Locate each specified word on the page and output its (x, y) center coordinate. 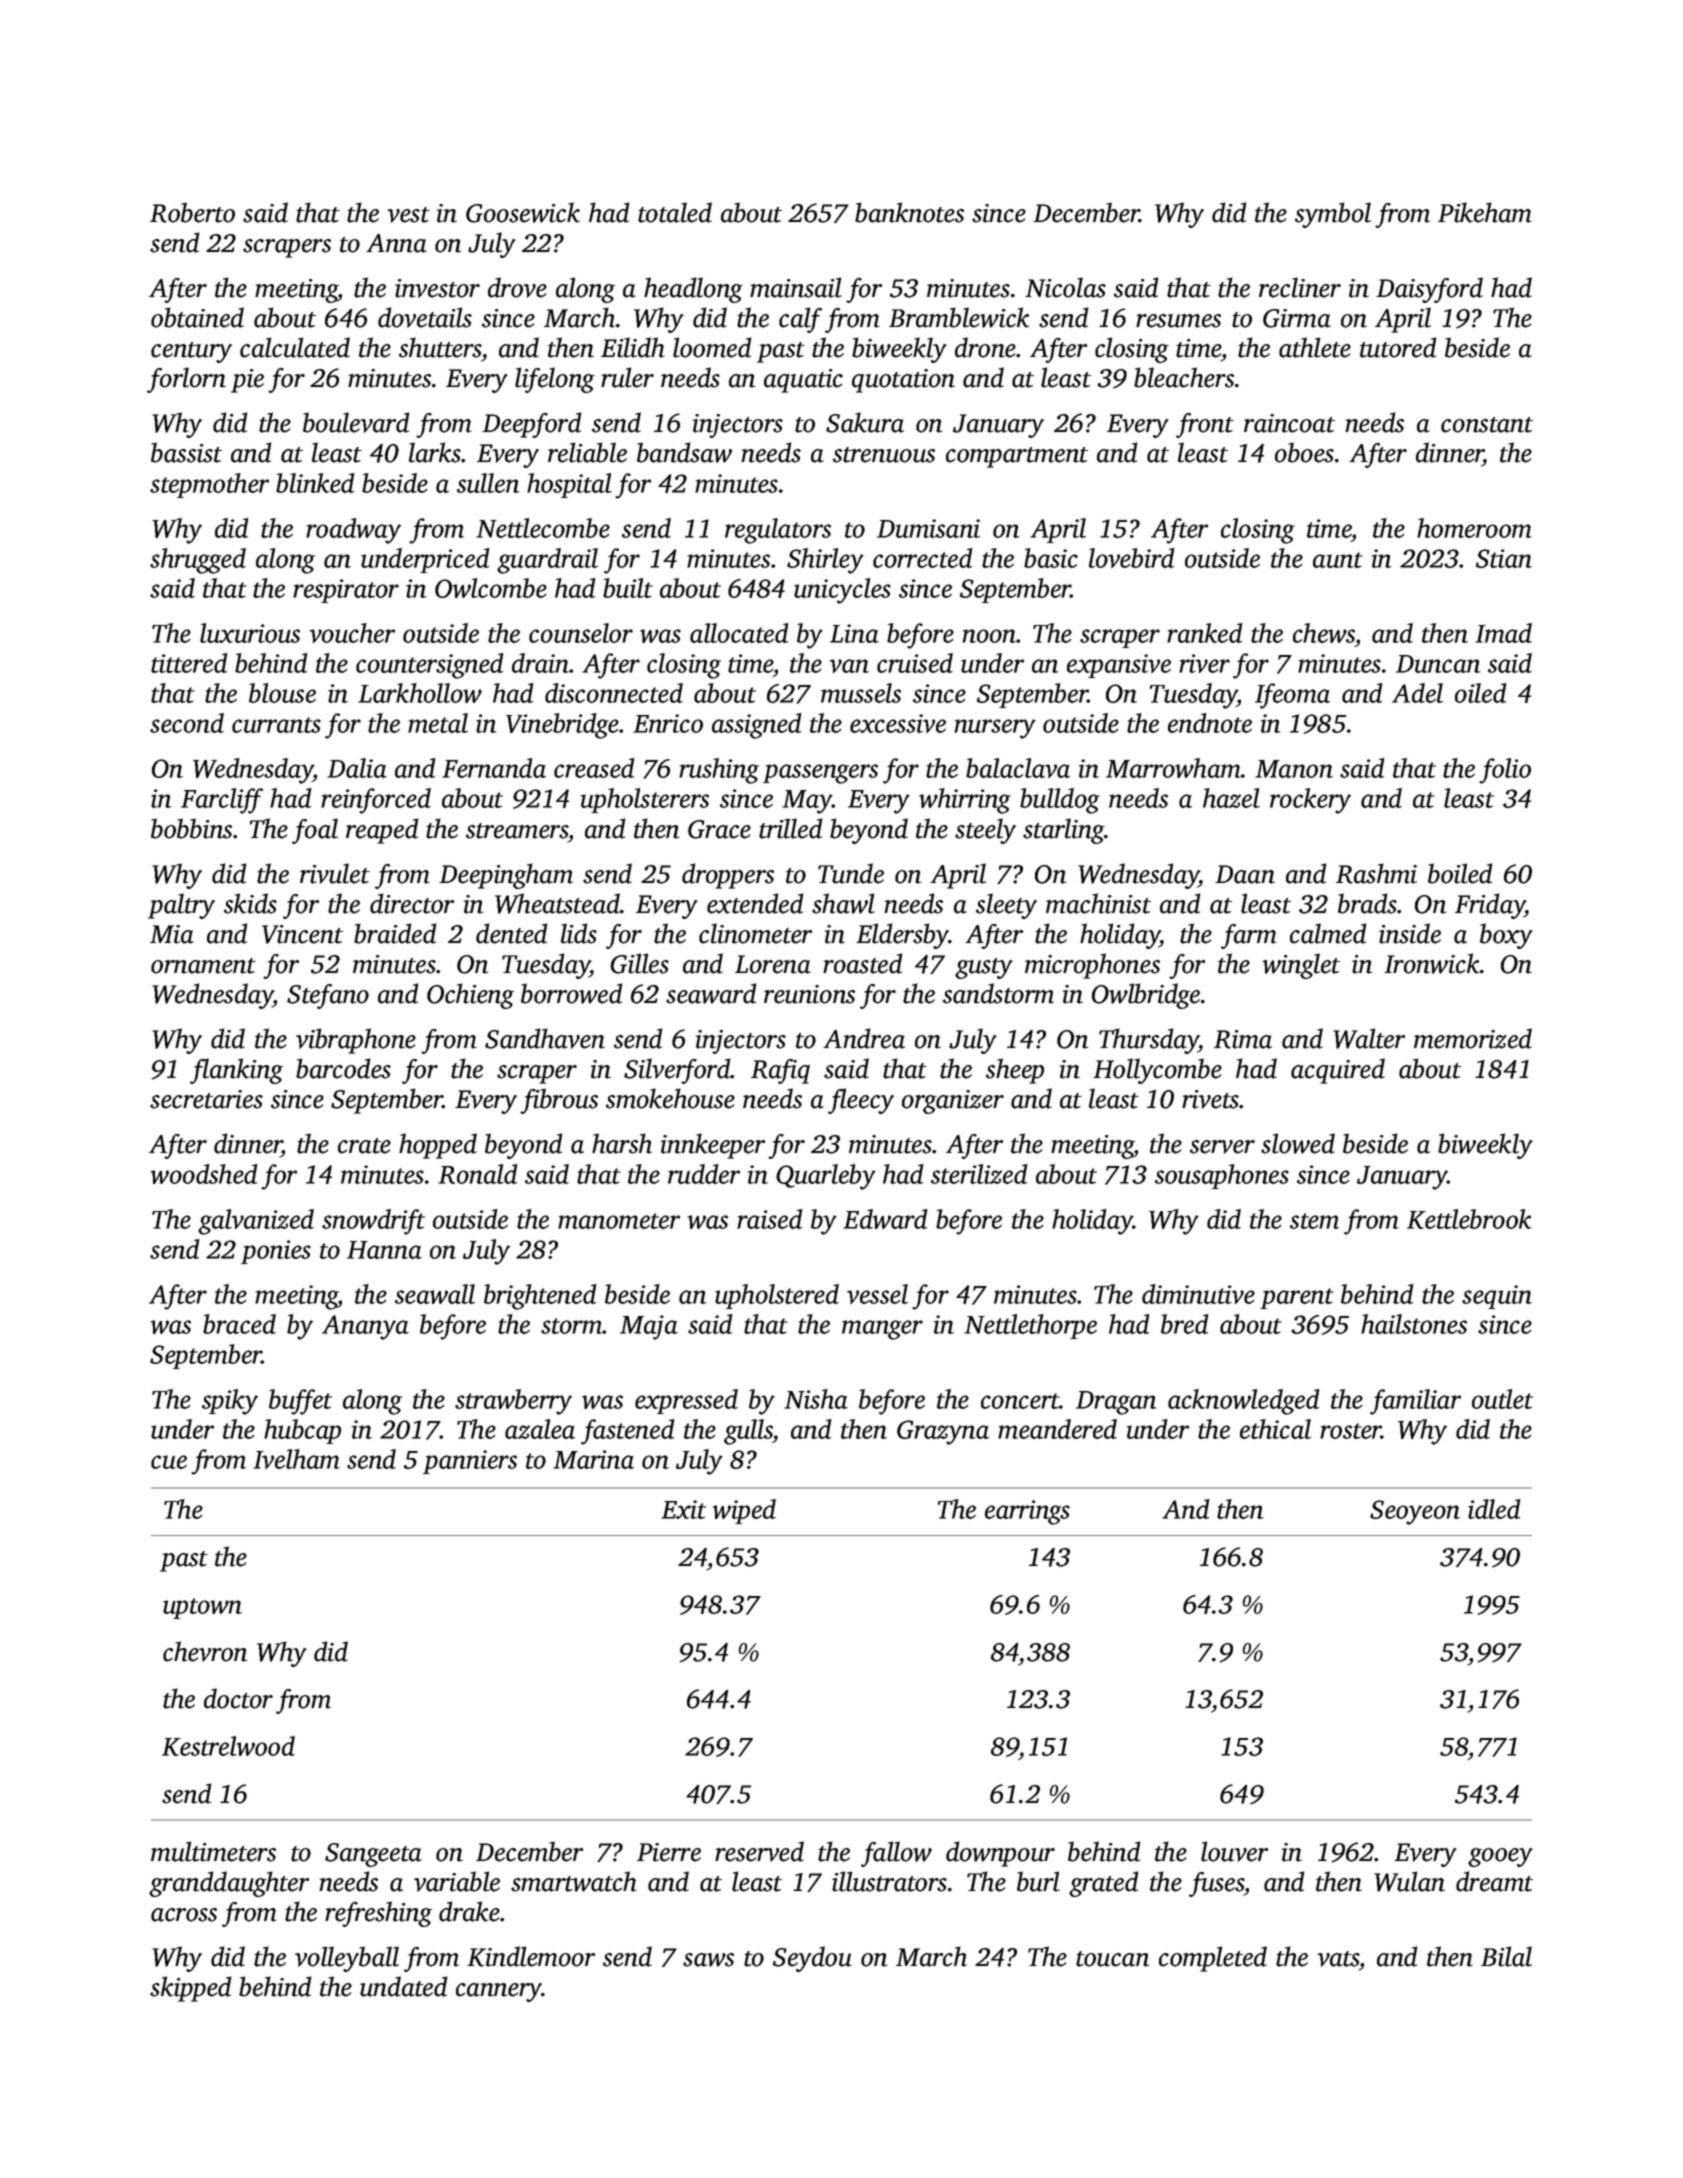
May (807, 802)
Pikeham (1485, 212)
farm (1249, 936)
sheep (1015, 1071)
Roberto (192, 212)
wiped (744, 1511)
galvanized (256, 1222)
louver (1234, 1851)
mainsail (796, 287)
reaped (382, 831)
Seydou (812, 1959)
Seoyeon (1415, 1512)
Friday (1490, 906)
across (184, 1915)
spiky (230, 1402)
